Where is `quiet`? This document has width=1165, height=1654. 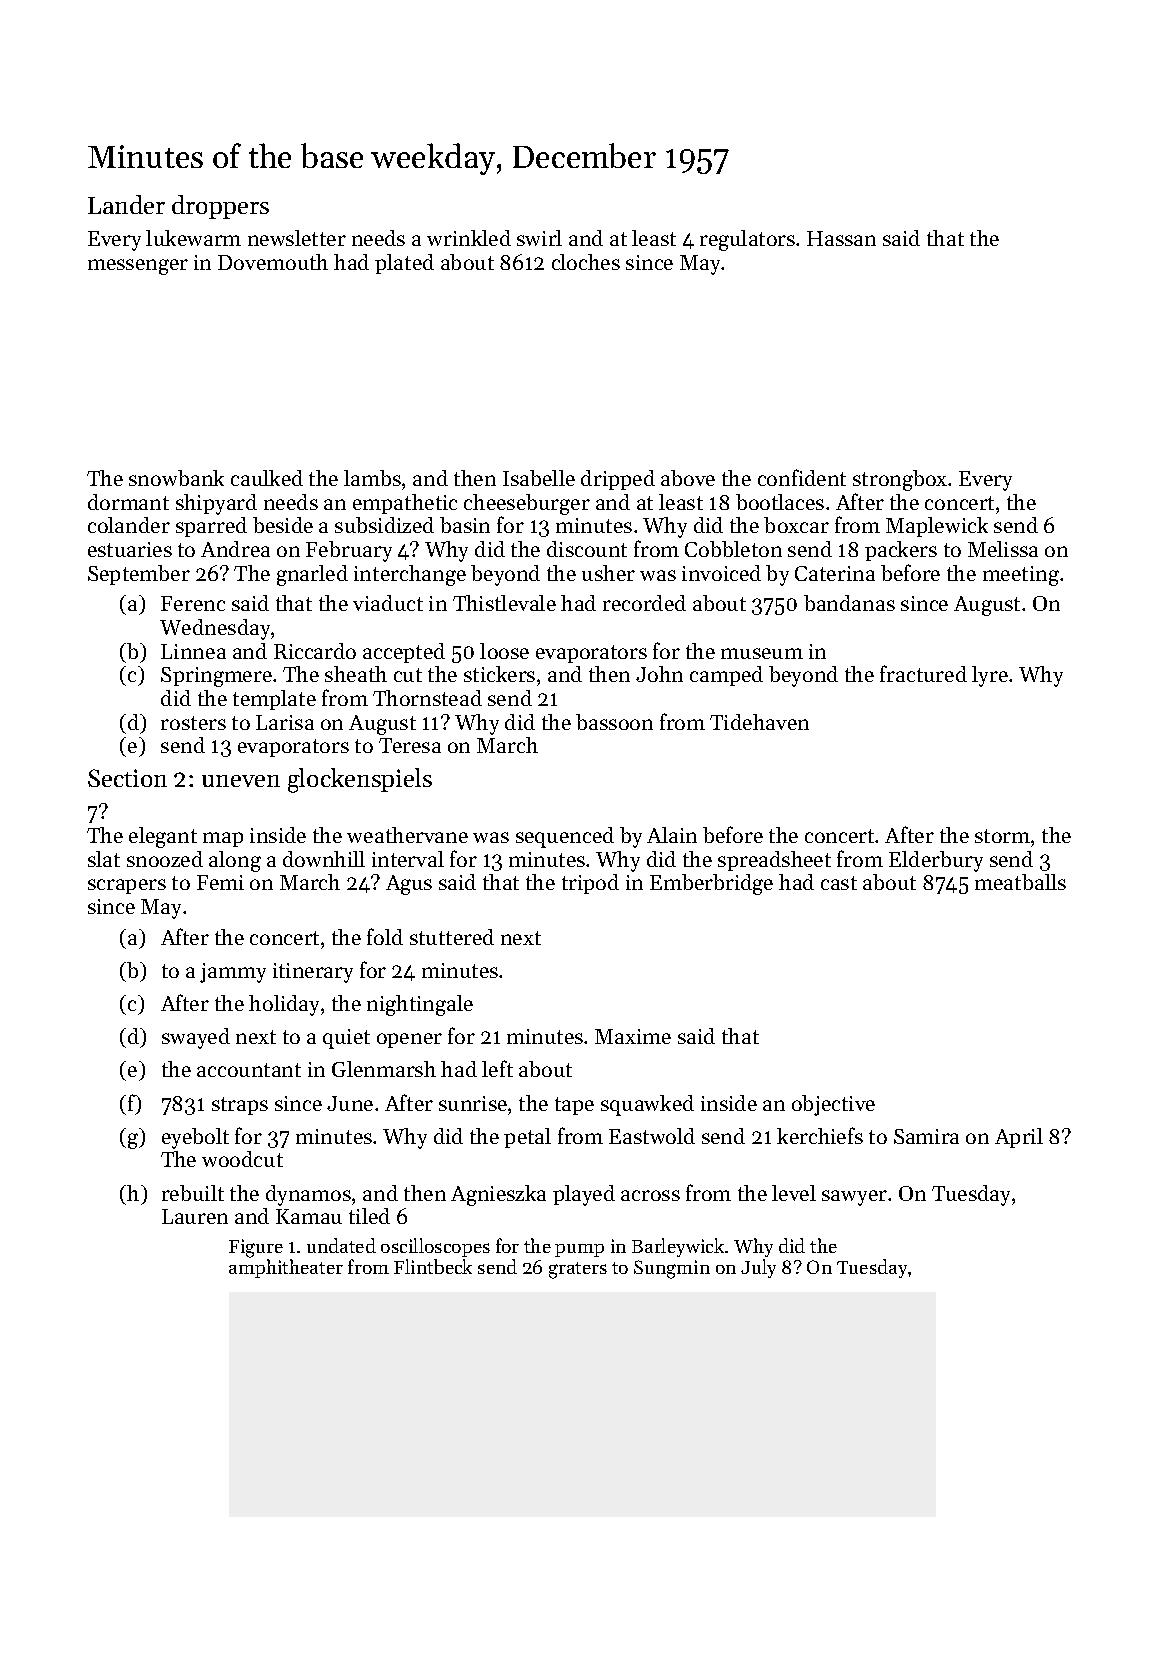
quiet is located at coordinates (346, 1039).
